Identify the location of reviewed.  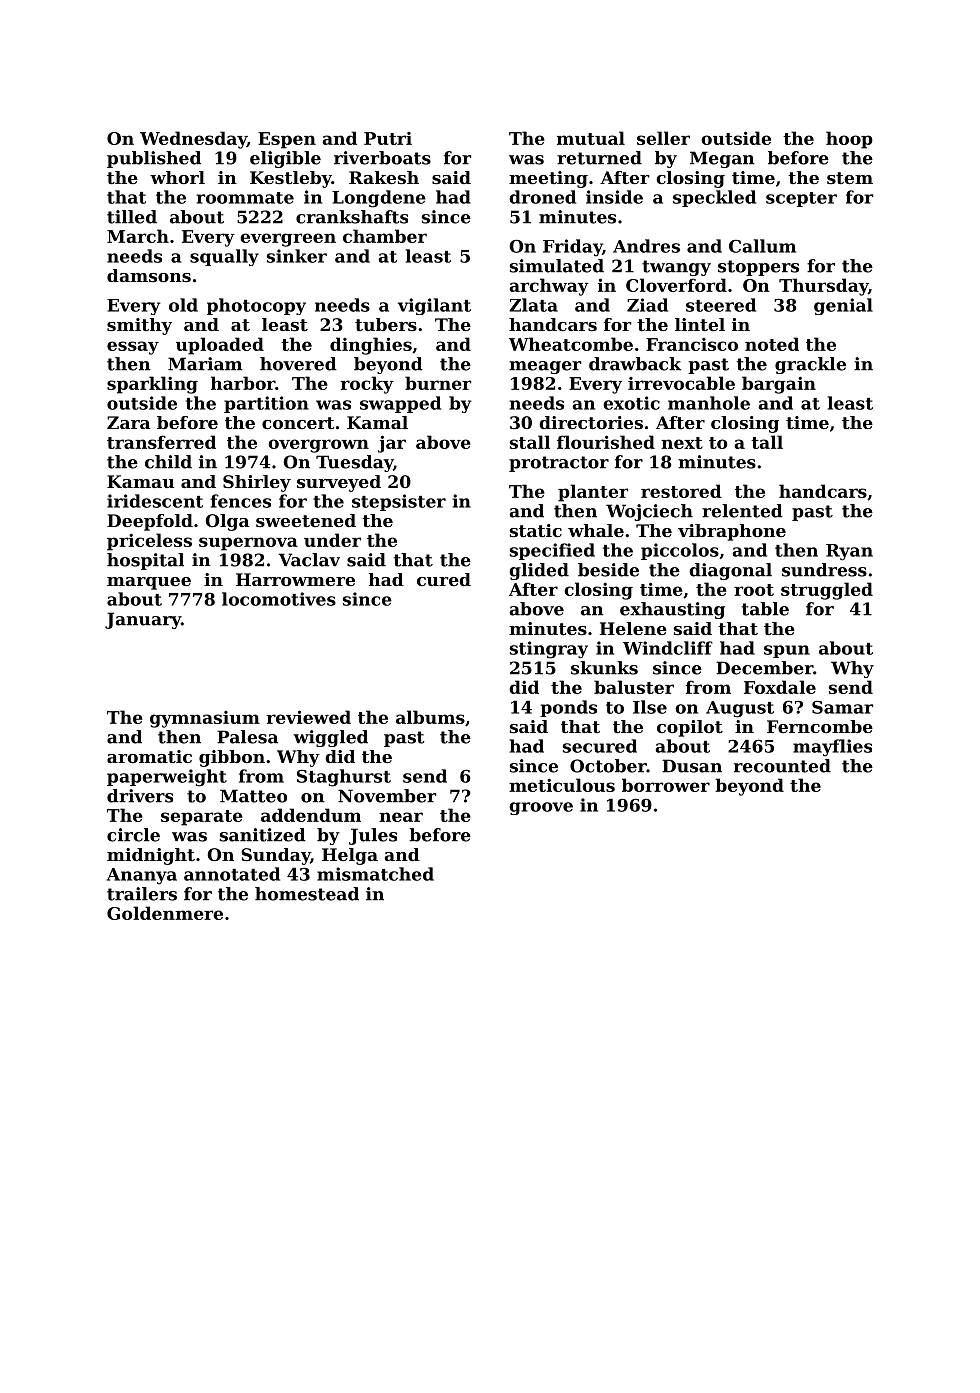
(309, 717).
